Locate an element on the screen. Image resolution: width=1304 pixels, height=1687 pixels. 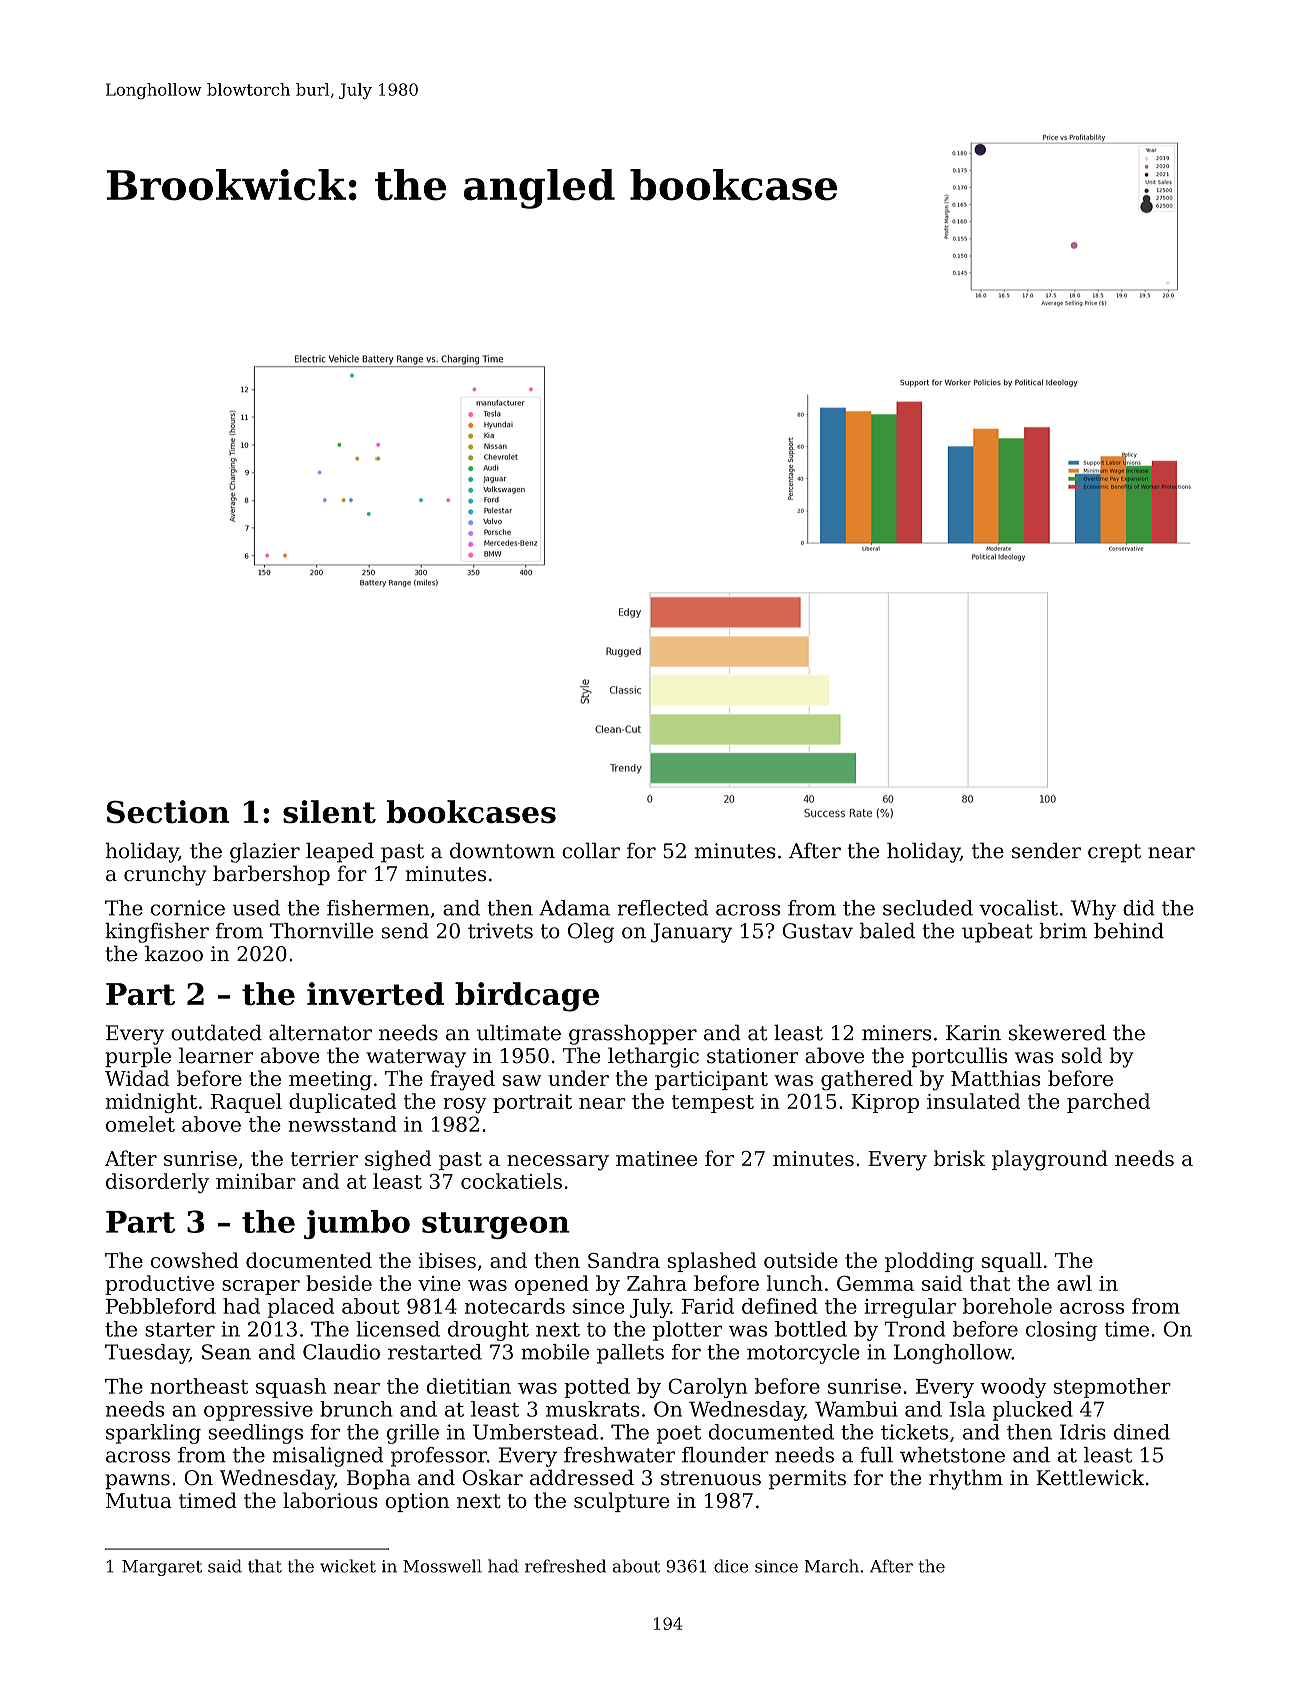
crept is located at coordinates (1114, 853).
